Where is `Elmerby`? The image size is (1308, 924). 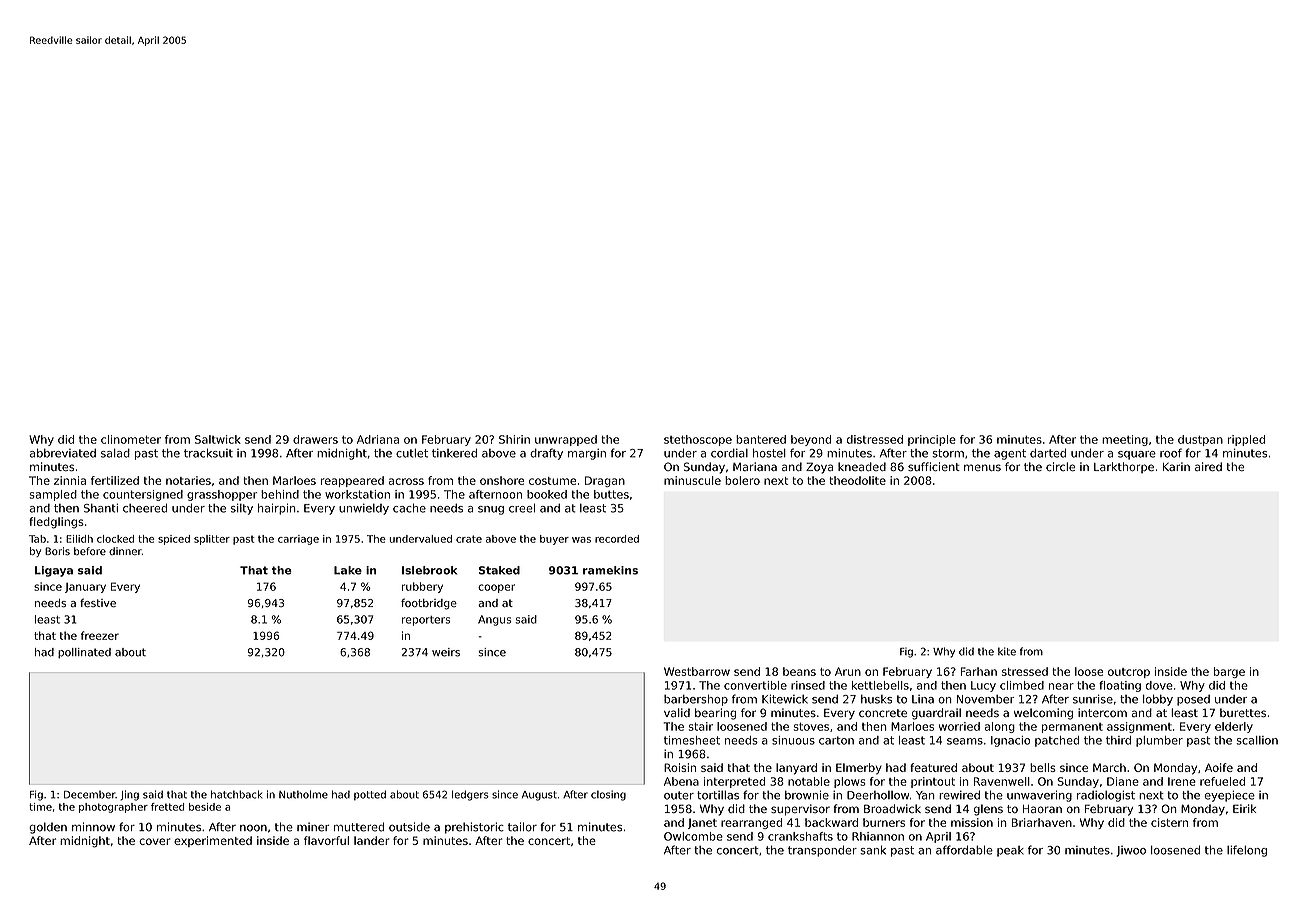
Elmerby is located at coordinates (859, 769).
